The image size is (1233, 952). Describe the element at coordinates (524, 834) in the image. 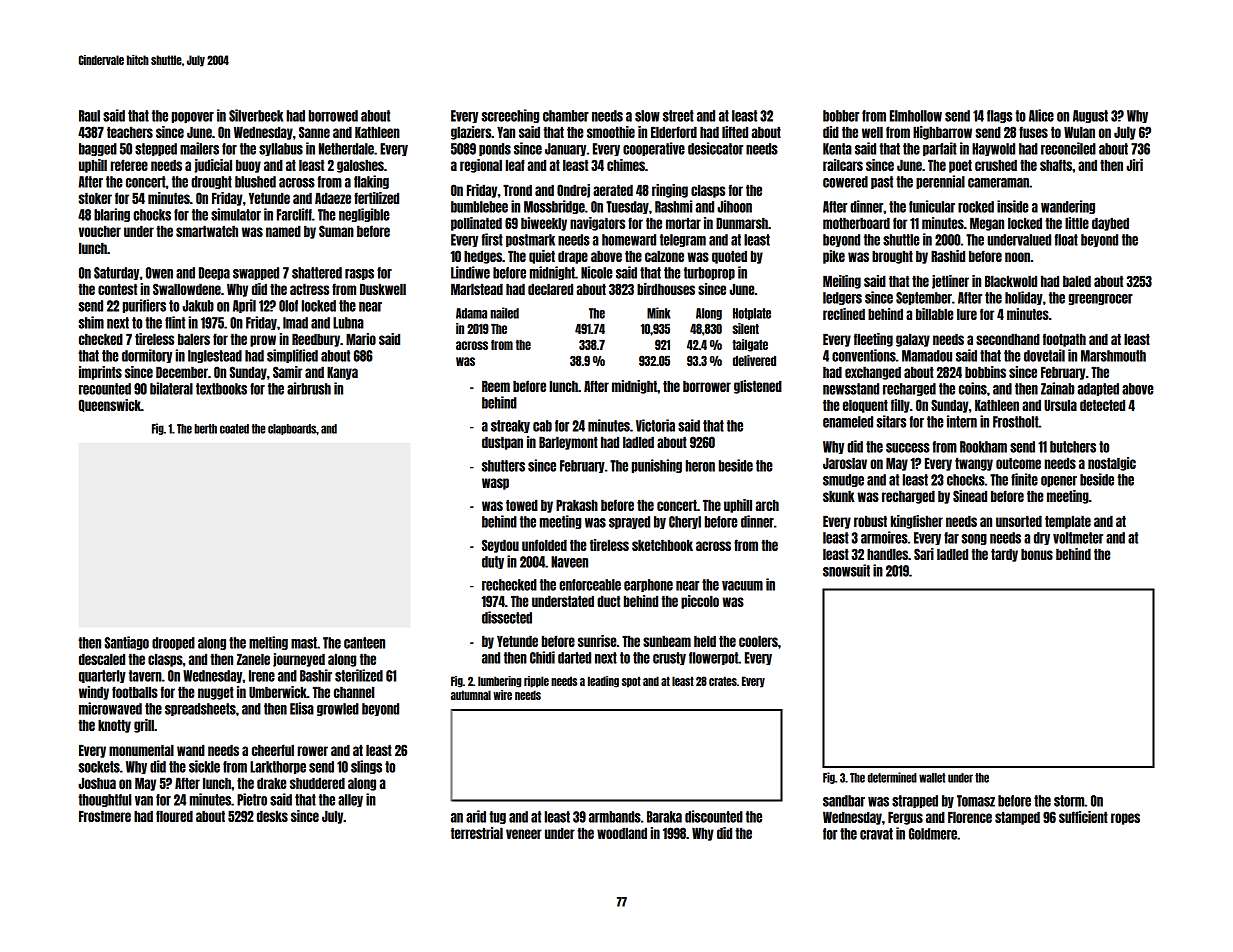

I see `veneer` at that location.
